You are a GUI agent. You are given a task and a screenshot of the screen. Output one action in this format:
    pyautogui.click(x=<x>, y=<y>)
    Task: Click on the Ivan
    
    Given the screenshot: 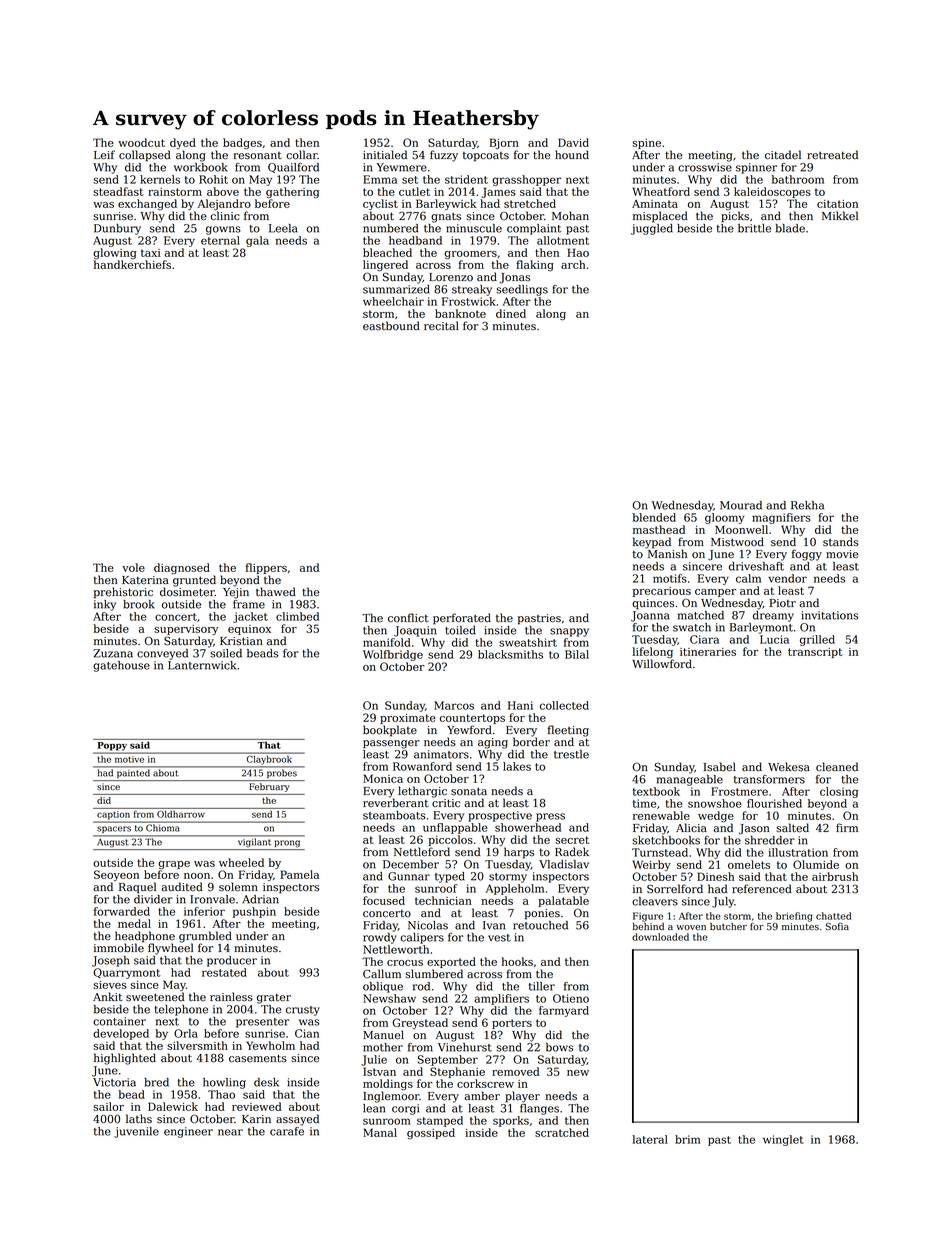 What is the action you would take?
    pyautogui.click(x=494, y=925)
